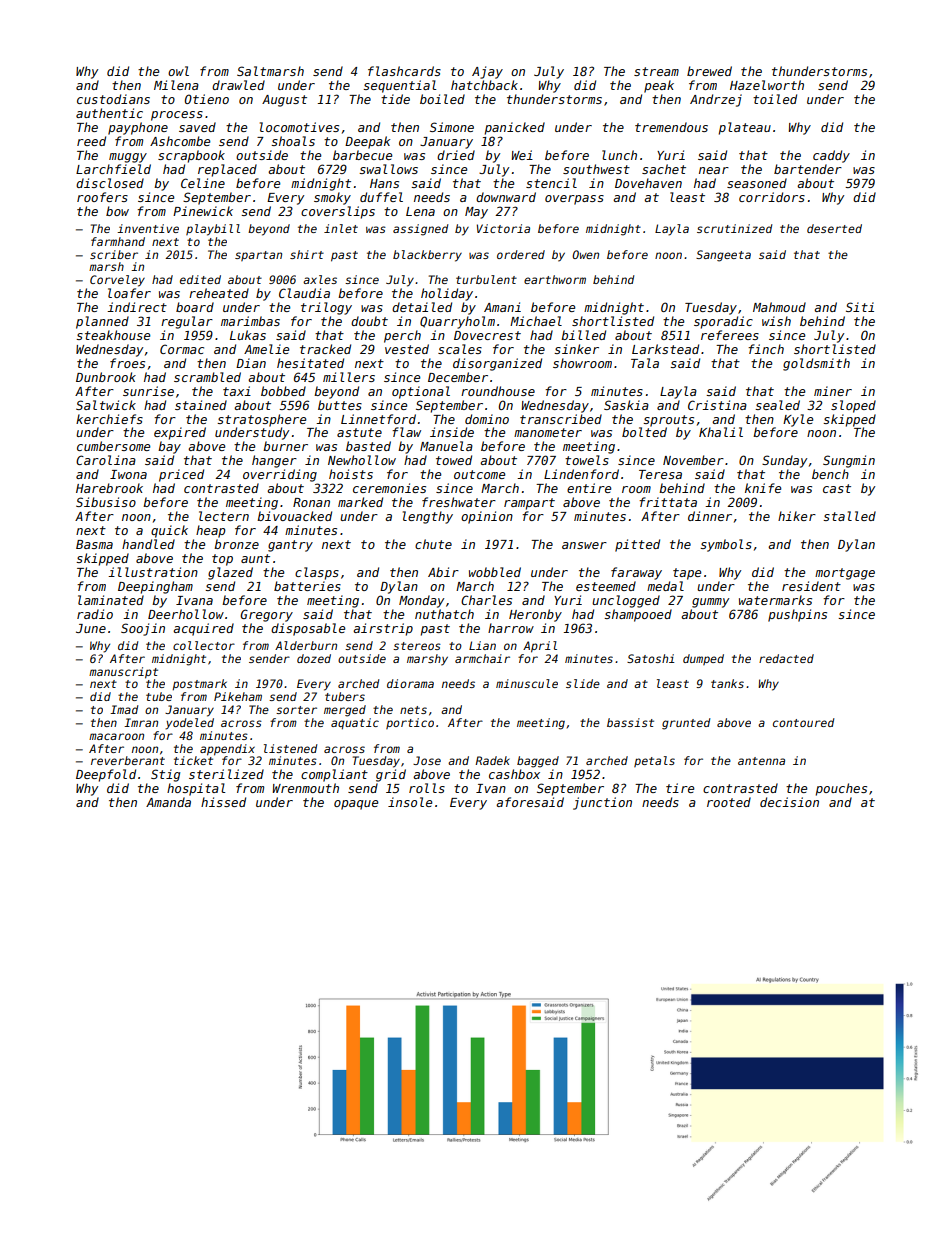 This page has width=952, height=1233. What do you see at coordinates (849, 461) in the page?
I see `Sungmin` at bounding box center [849, 461].
